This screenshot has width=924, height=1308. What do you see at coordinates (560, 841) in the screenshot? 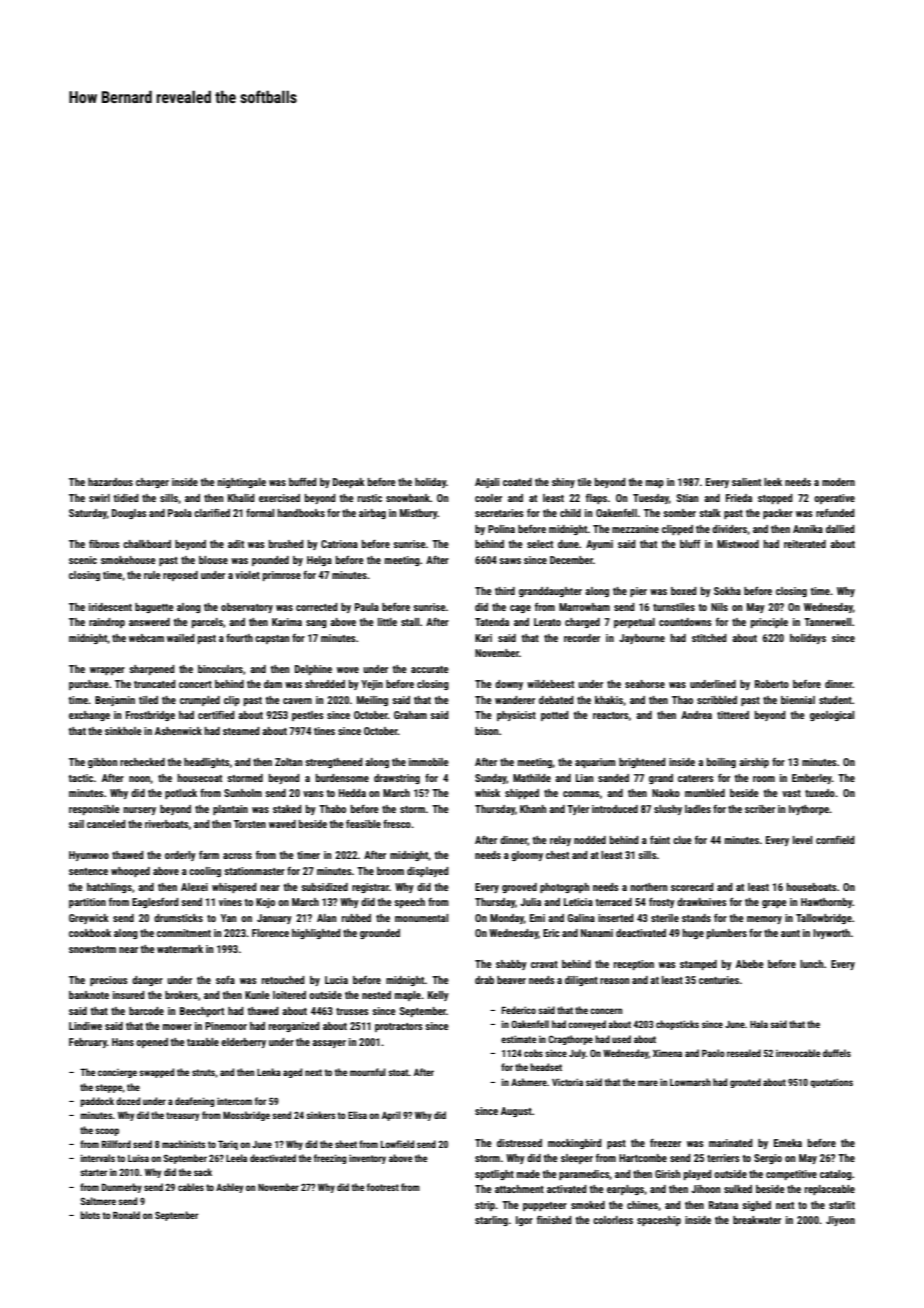
I see `relay` at bounding box center [560, 841].
